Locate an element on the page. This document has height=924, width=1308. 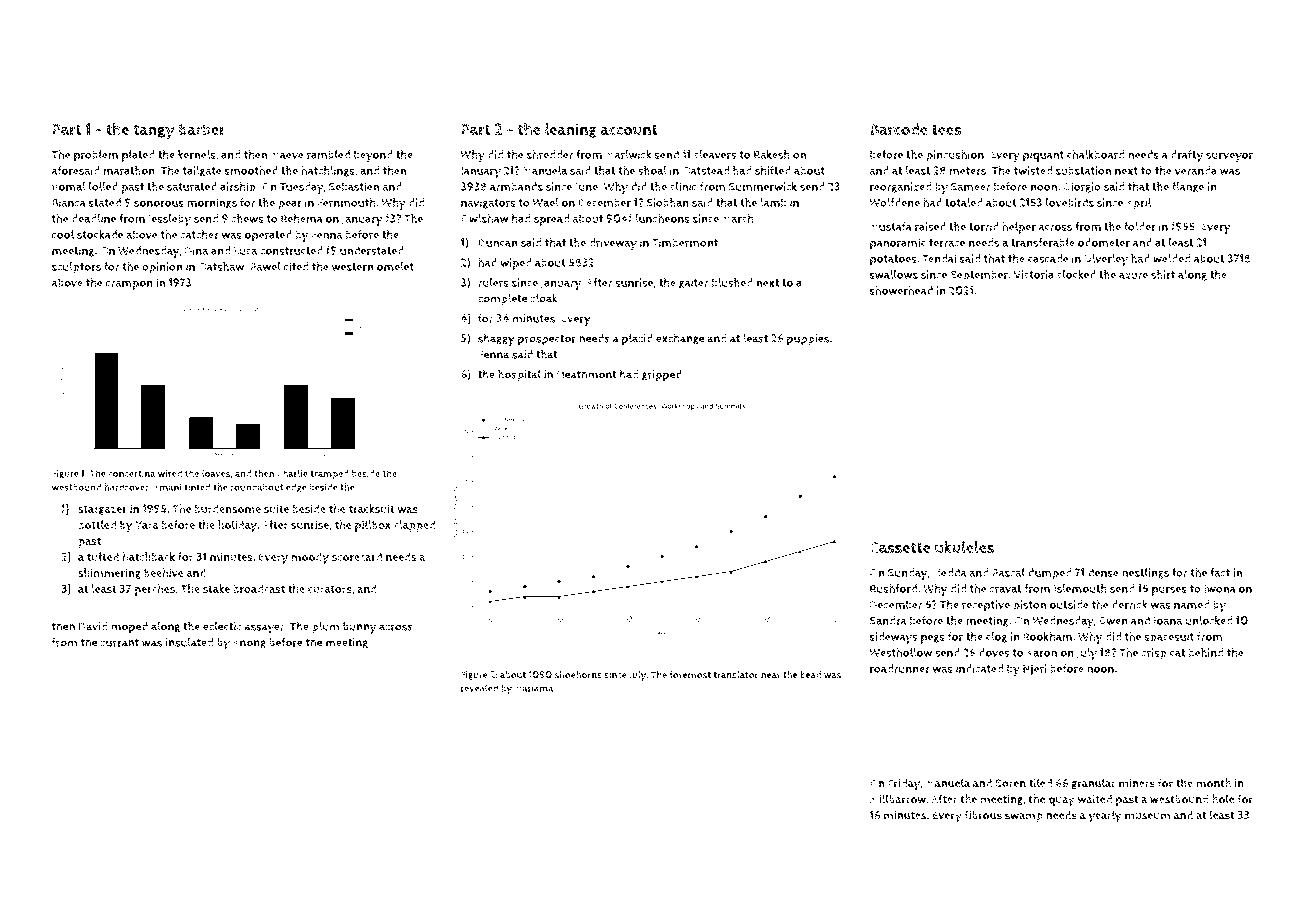
drafty is located at coordinates (1187, 156).
